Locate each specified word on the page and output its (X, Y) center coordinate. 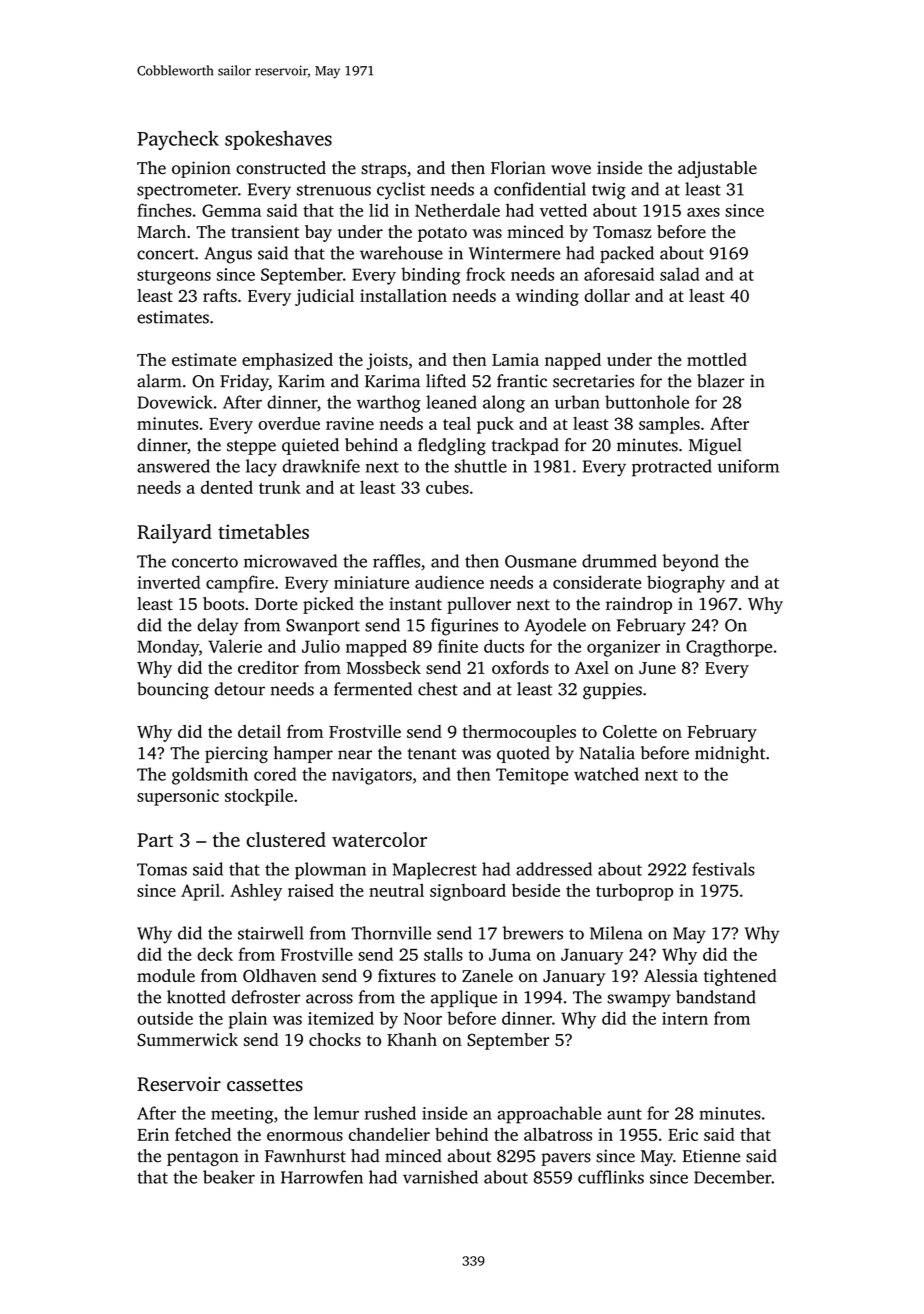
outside (165, 1018)
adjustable (717, 169)
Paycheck (178, 140)
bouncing (173, 691)
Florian (518, 168)
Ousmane (540, 561)
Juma (510, 954)
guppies (612, 691)
